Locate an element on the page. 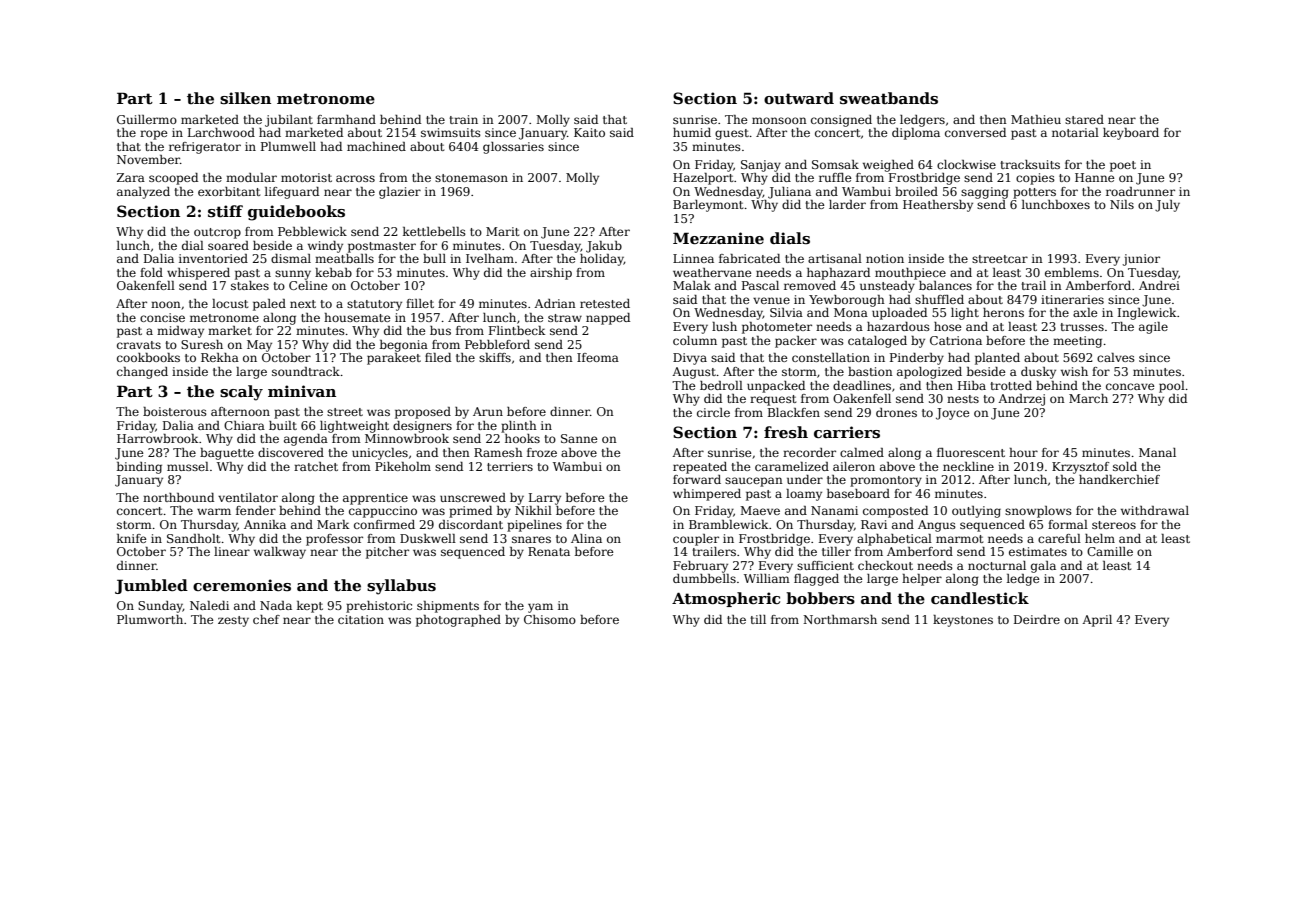 The height and width of the document is (924, 1308). glazier is located at coordinates (400, 193).
